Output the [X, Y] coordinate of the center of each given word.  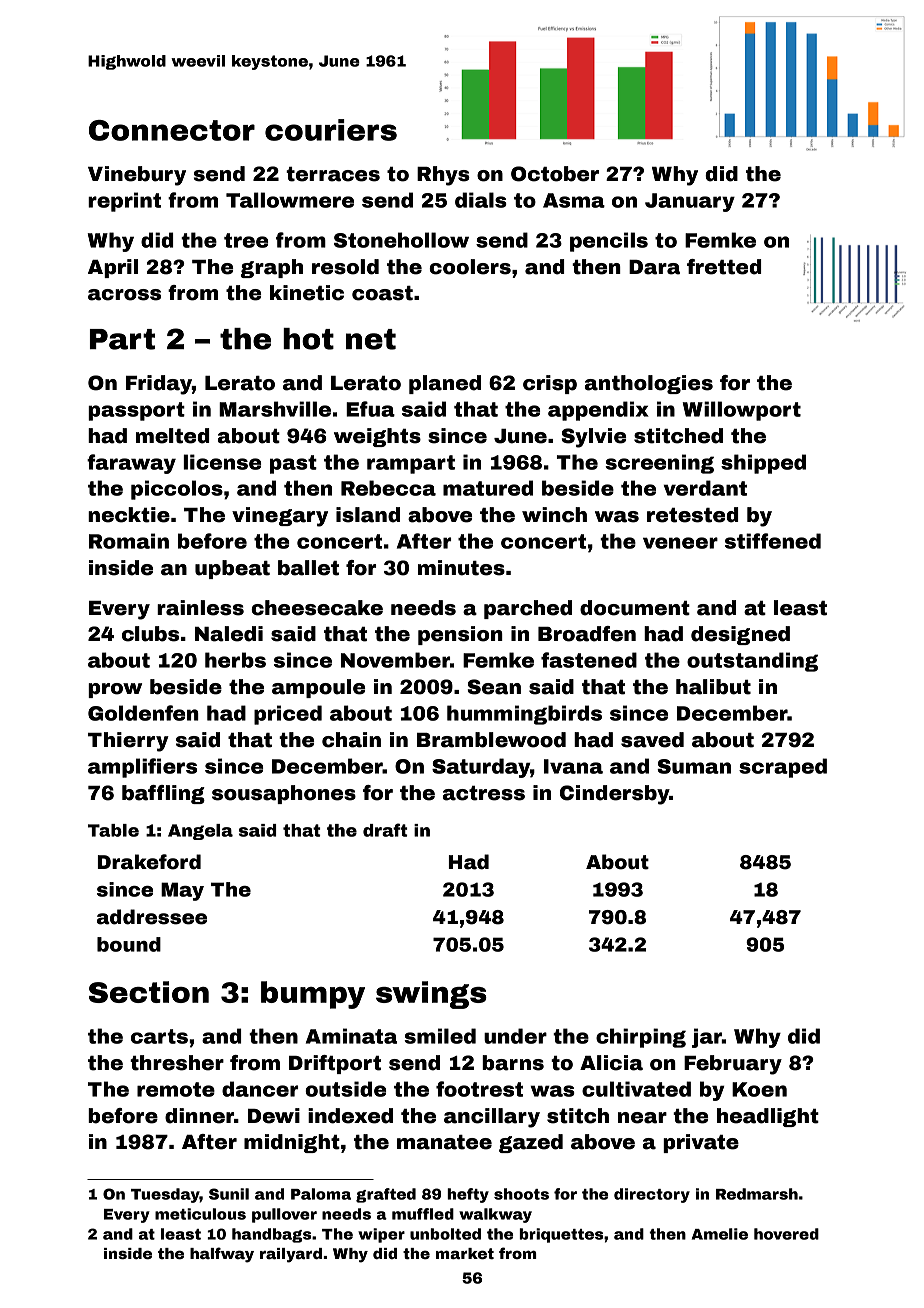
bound [129, 944]
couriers [331, 130]
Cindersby [614, 795]
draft [385, 830]
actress [484, 793]
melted [172, 436]
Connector [172, 130]
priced [288, 715]
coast [382, 293]
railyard [291, 1255]
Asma [574, 200]
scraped [783, 768]
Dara [654, 267]
